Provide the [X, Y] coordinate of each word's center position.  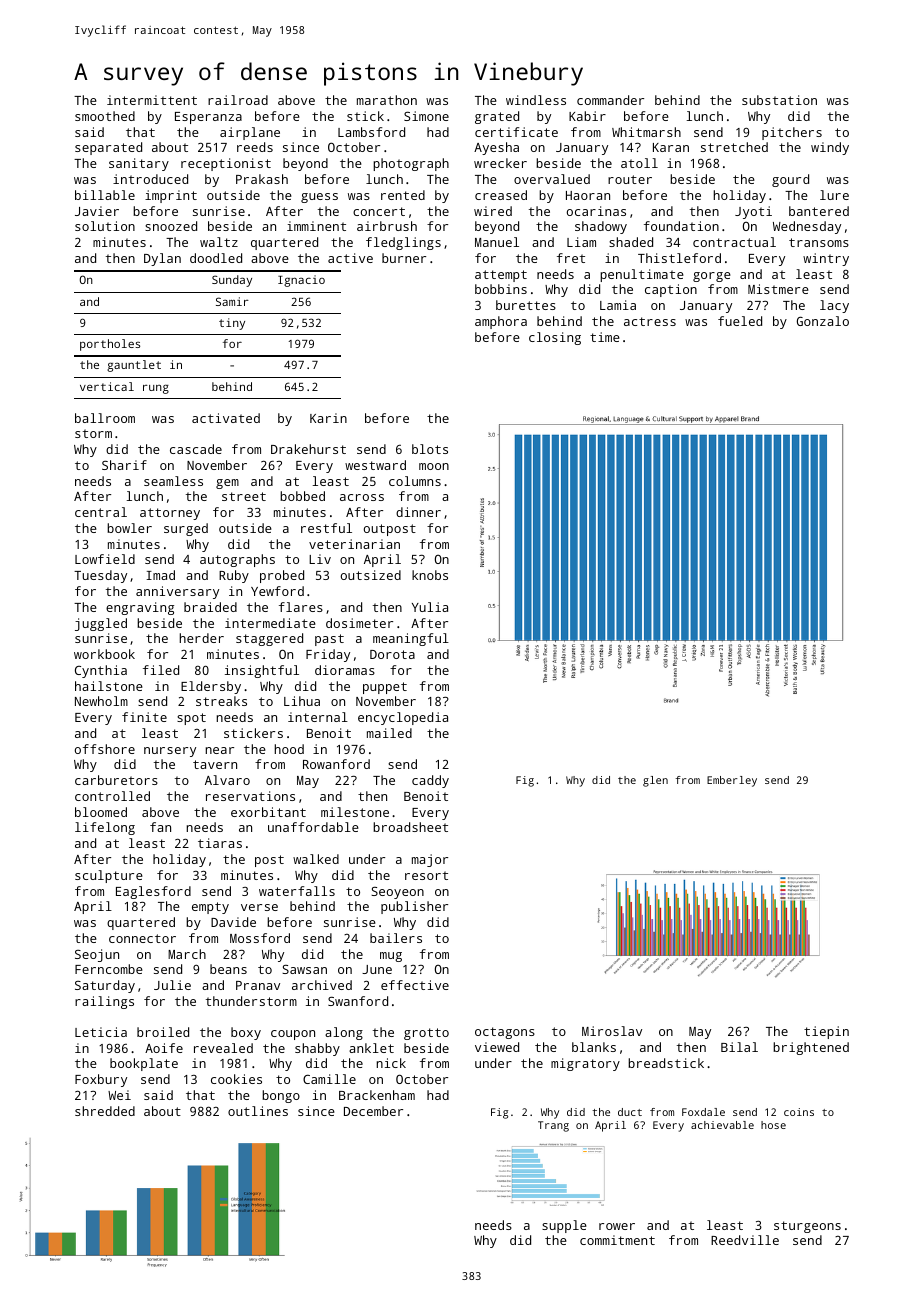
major [430, 860]
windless [536, 100]
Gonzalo [823, 321]
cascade [196, 449]
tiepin [826, 1032]
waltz [219, 242]
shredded [105, 1111]
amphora [501, 322]
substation [779, 100]
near [219, 750]
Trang [553, 1126]
